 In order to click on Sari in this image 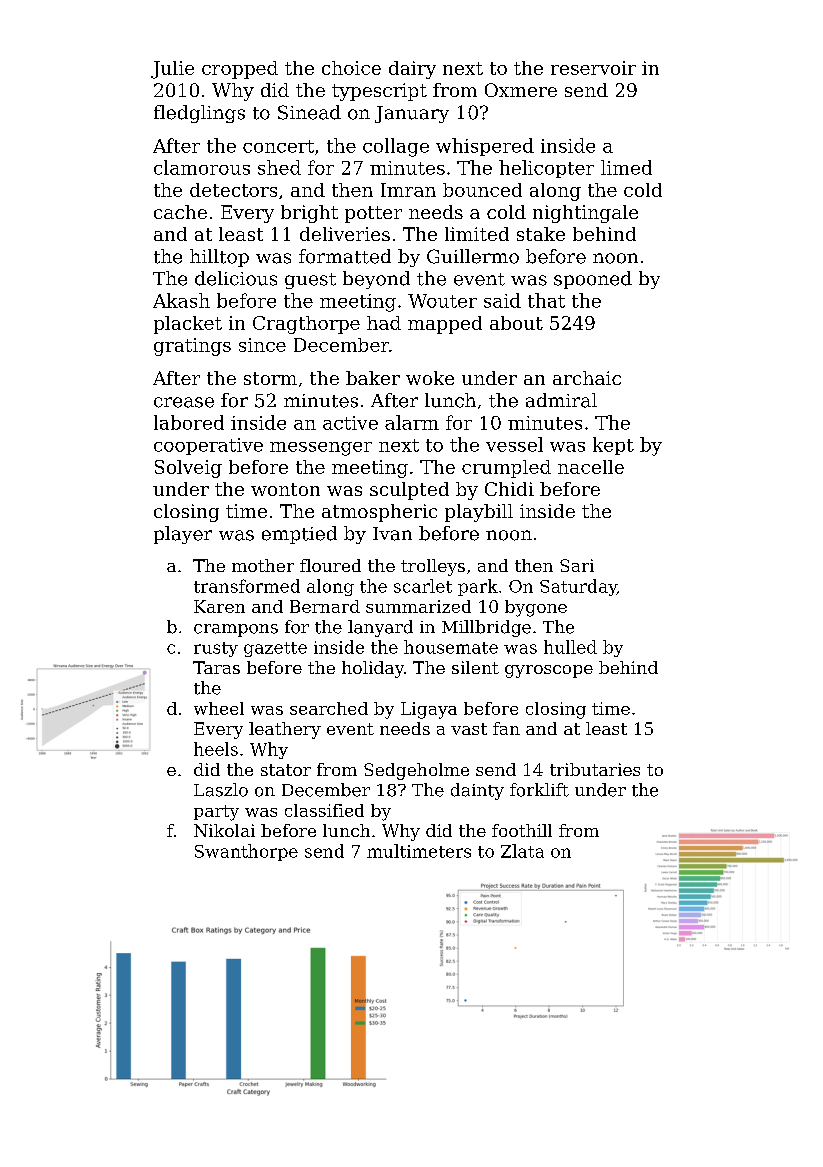, I will do `click(577, 565)`.
